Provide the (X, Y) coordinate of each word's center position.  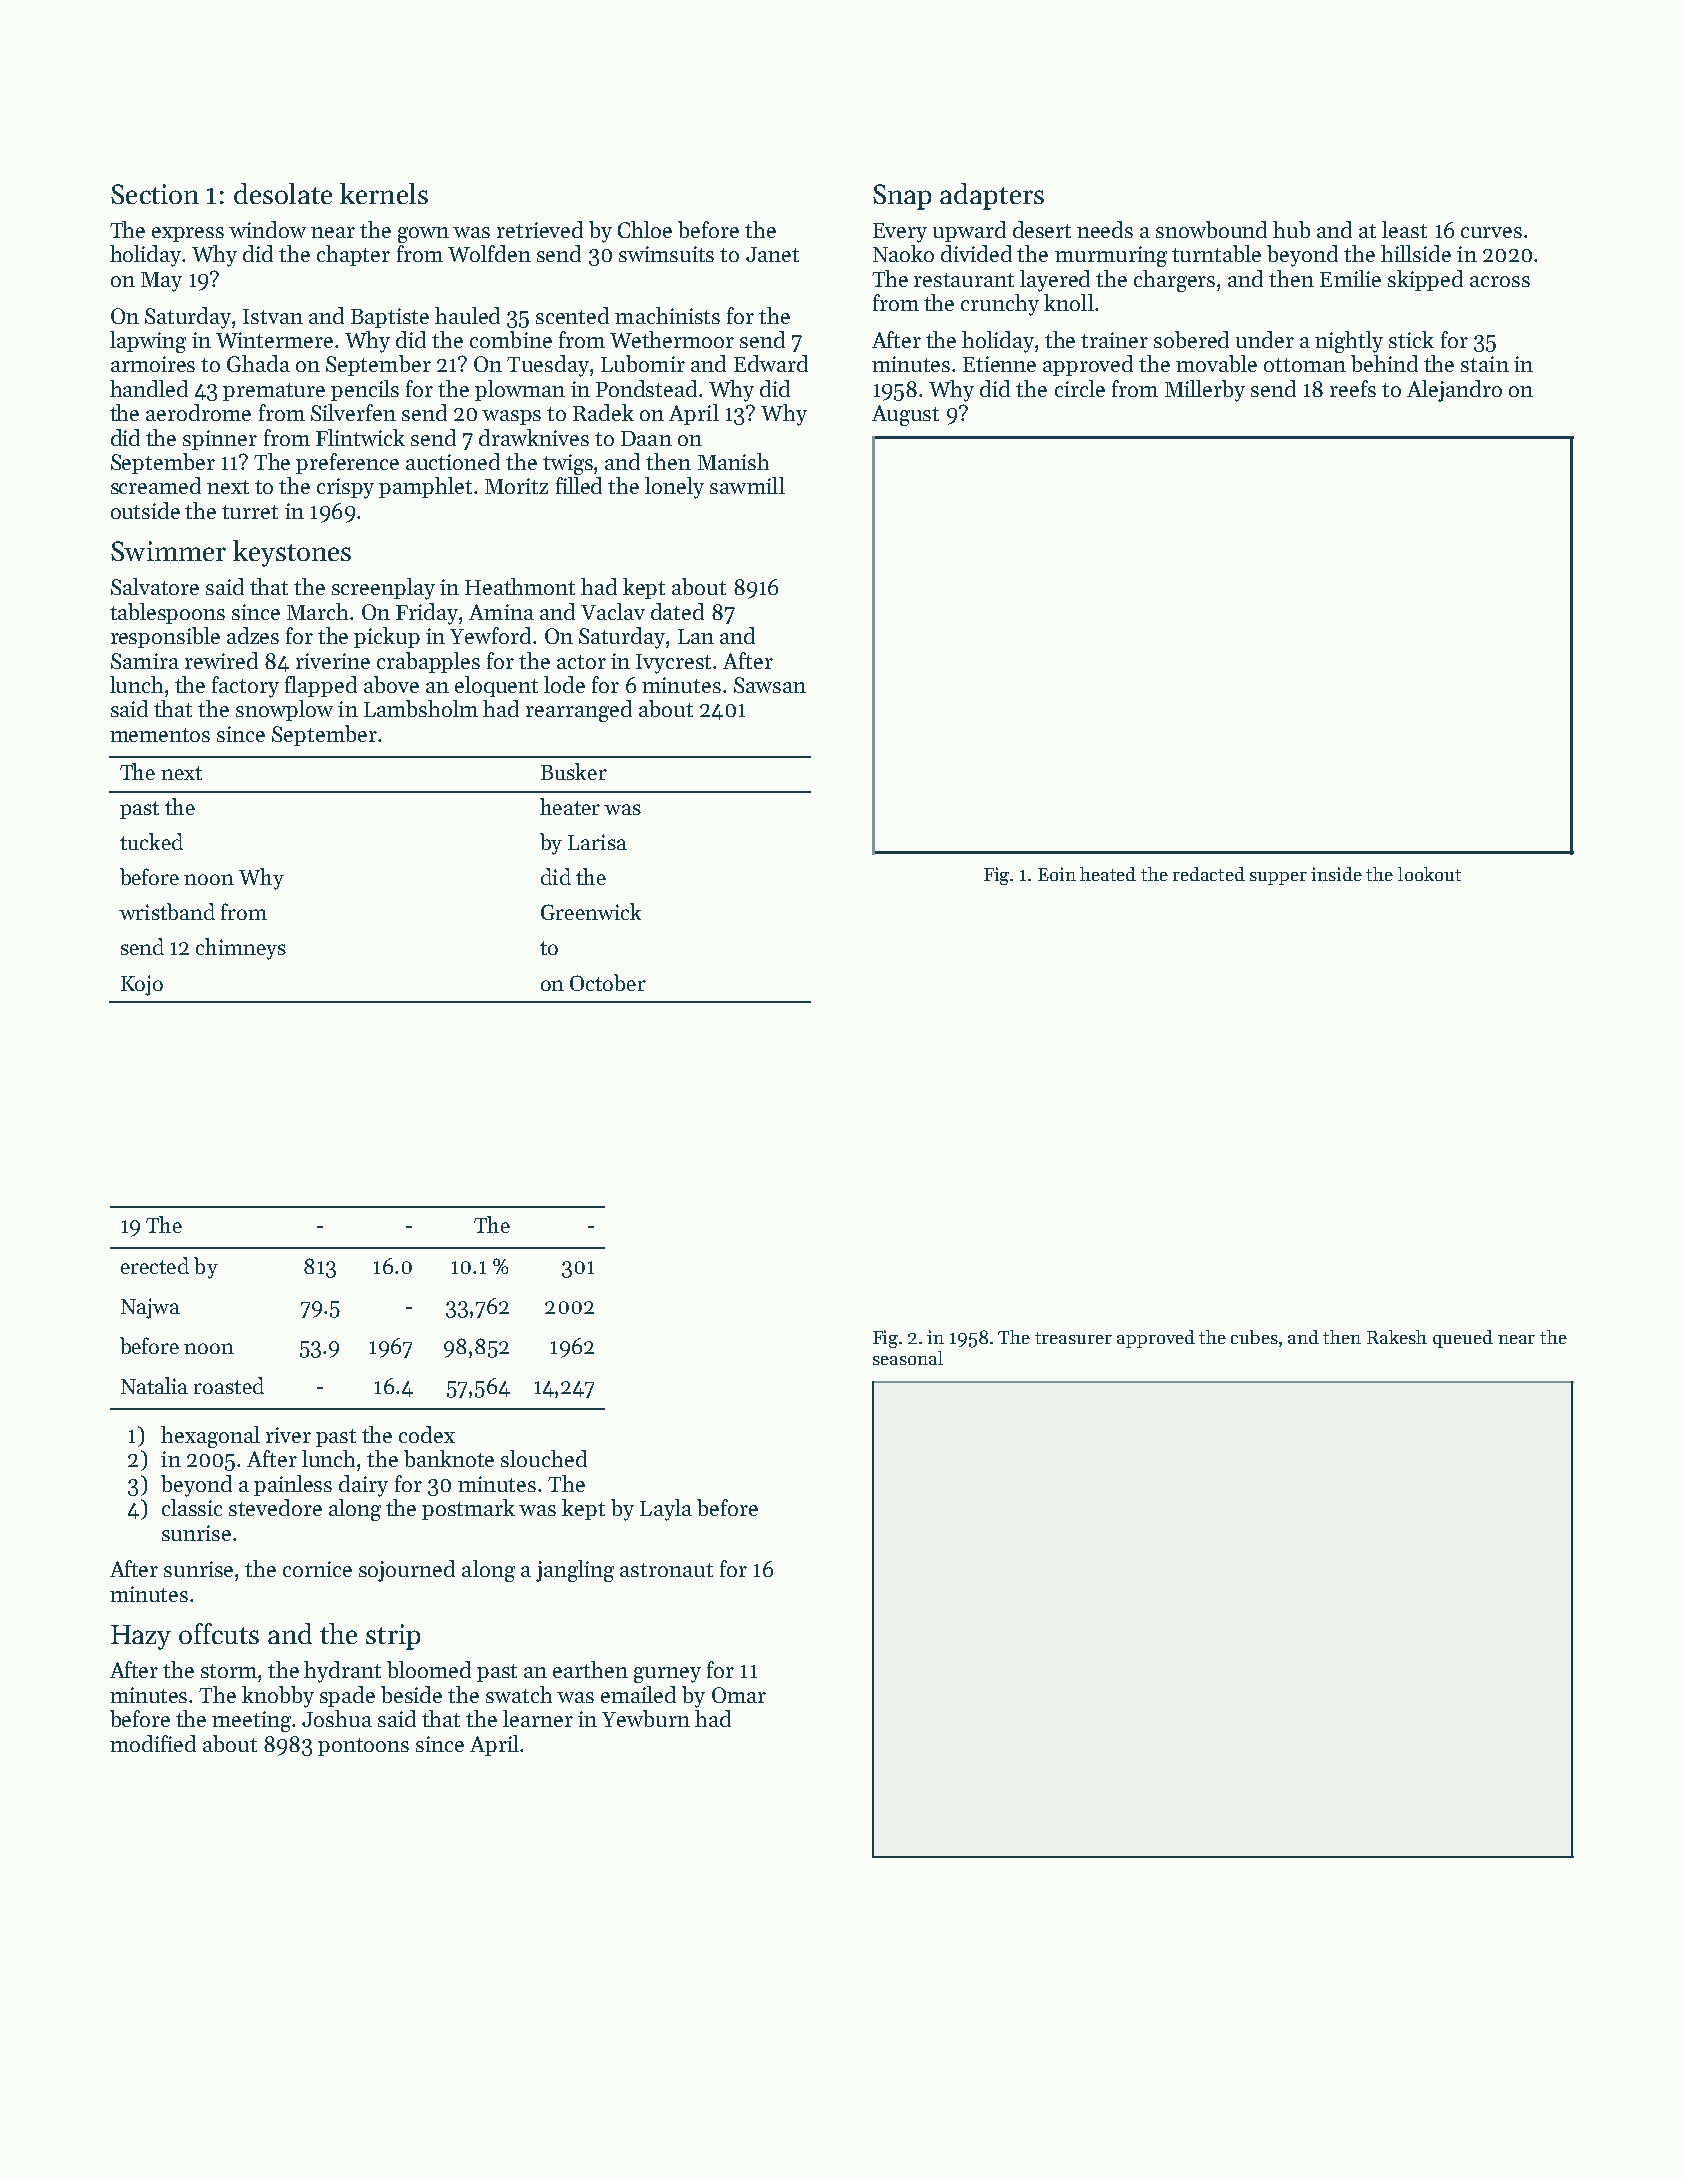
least (1404, 229)
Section (155, 194)
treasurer (1073, 1338)
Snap (902, 197)
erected (155, 1265)
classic (192, 1507)
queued (1463, 1339)
